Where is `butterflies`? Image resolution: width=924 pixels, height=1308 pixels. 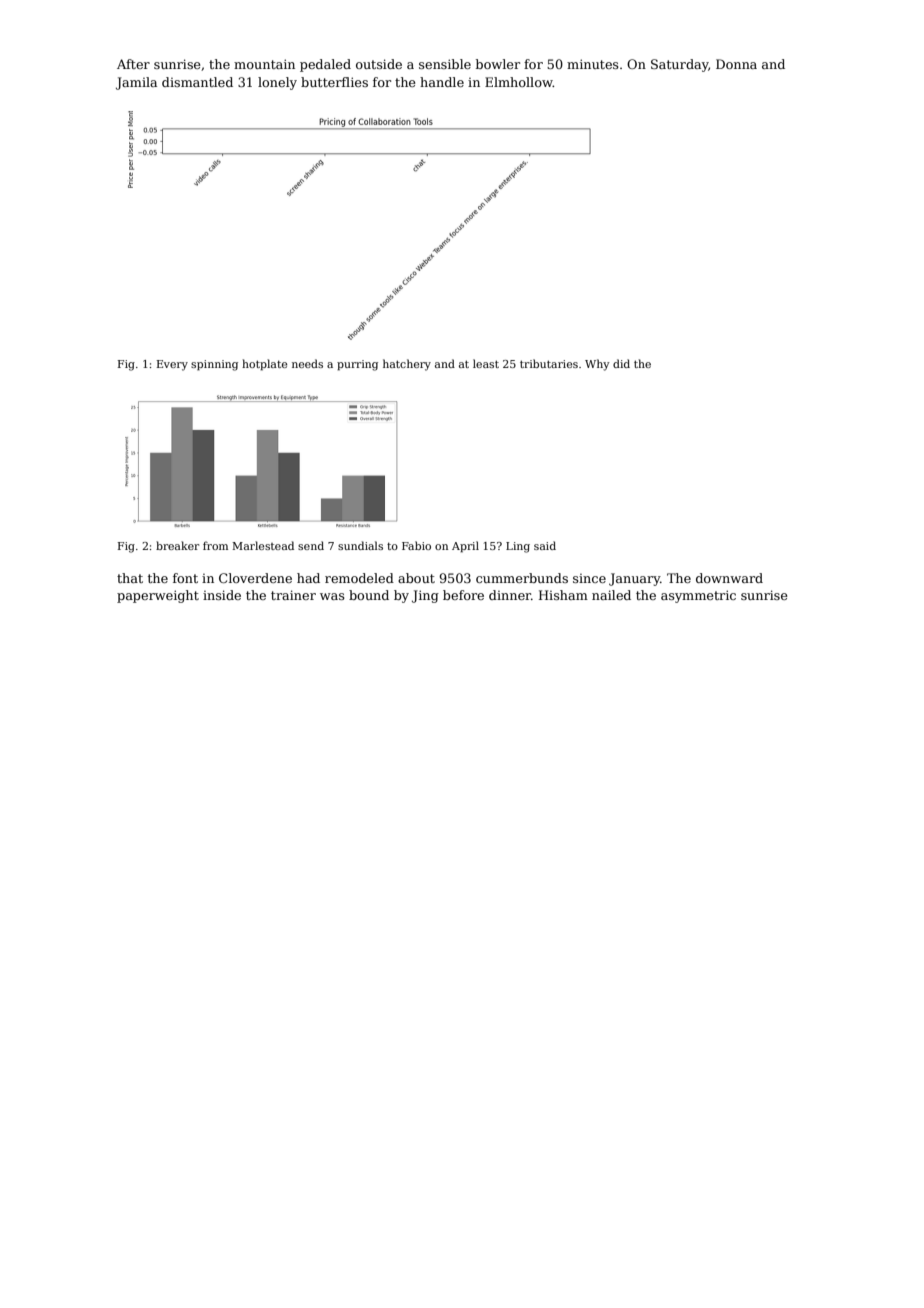 butterflies is located at coordinates (334, 82).
